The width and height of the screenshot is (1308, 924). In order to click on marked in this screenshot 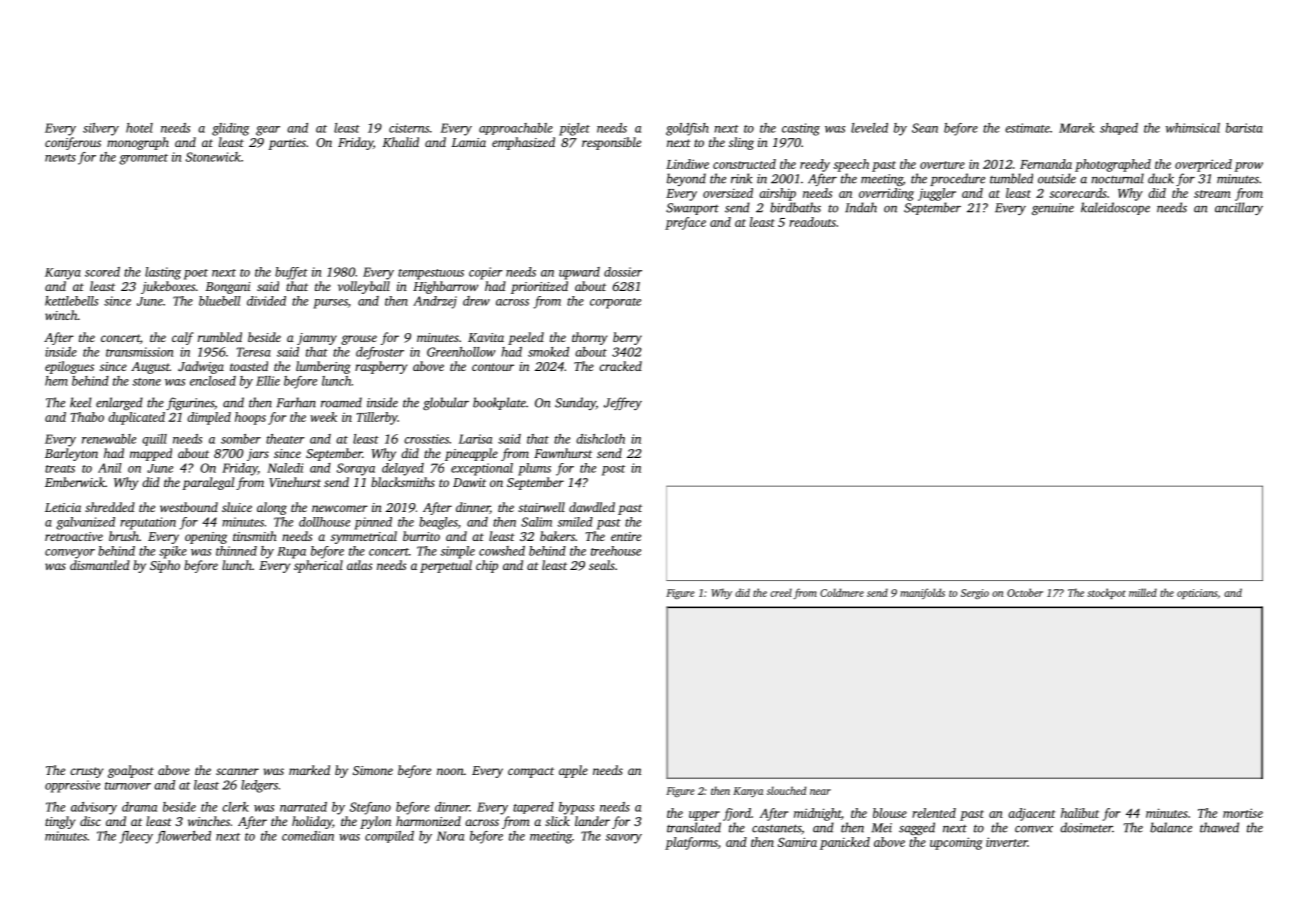, I will do `click(309, 770)`.
